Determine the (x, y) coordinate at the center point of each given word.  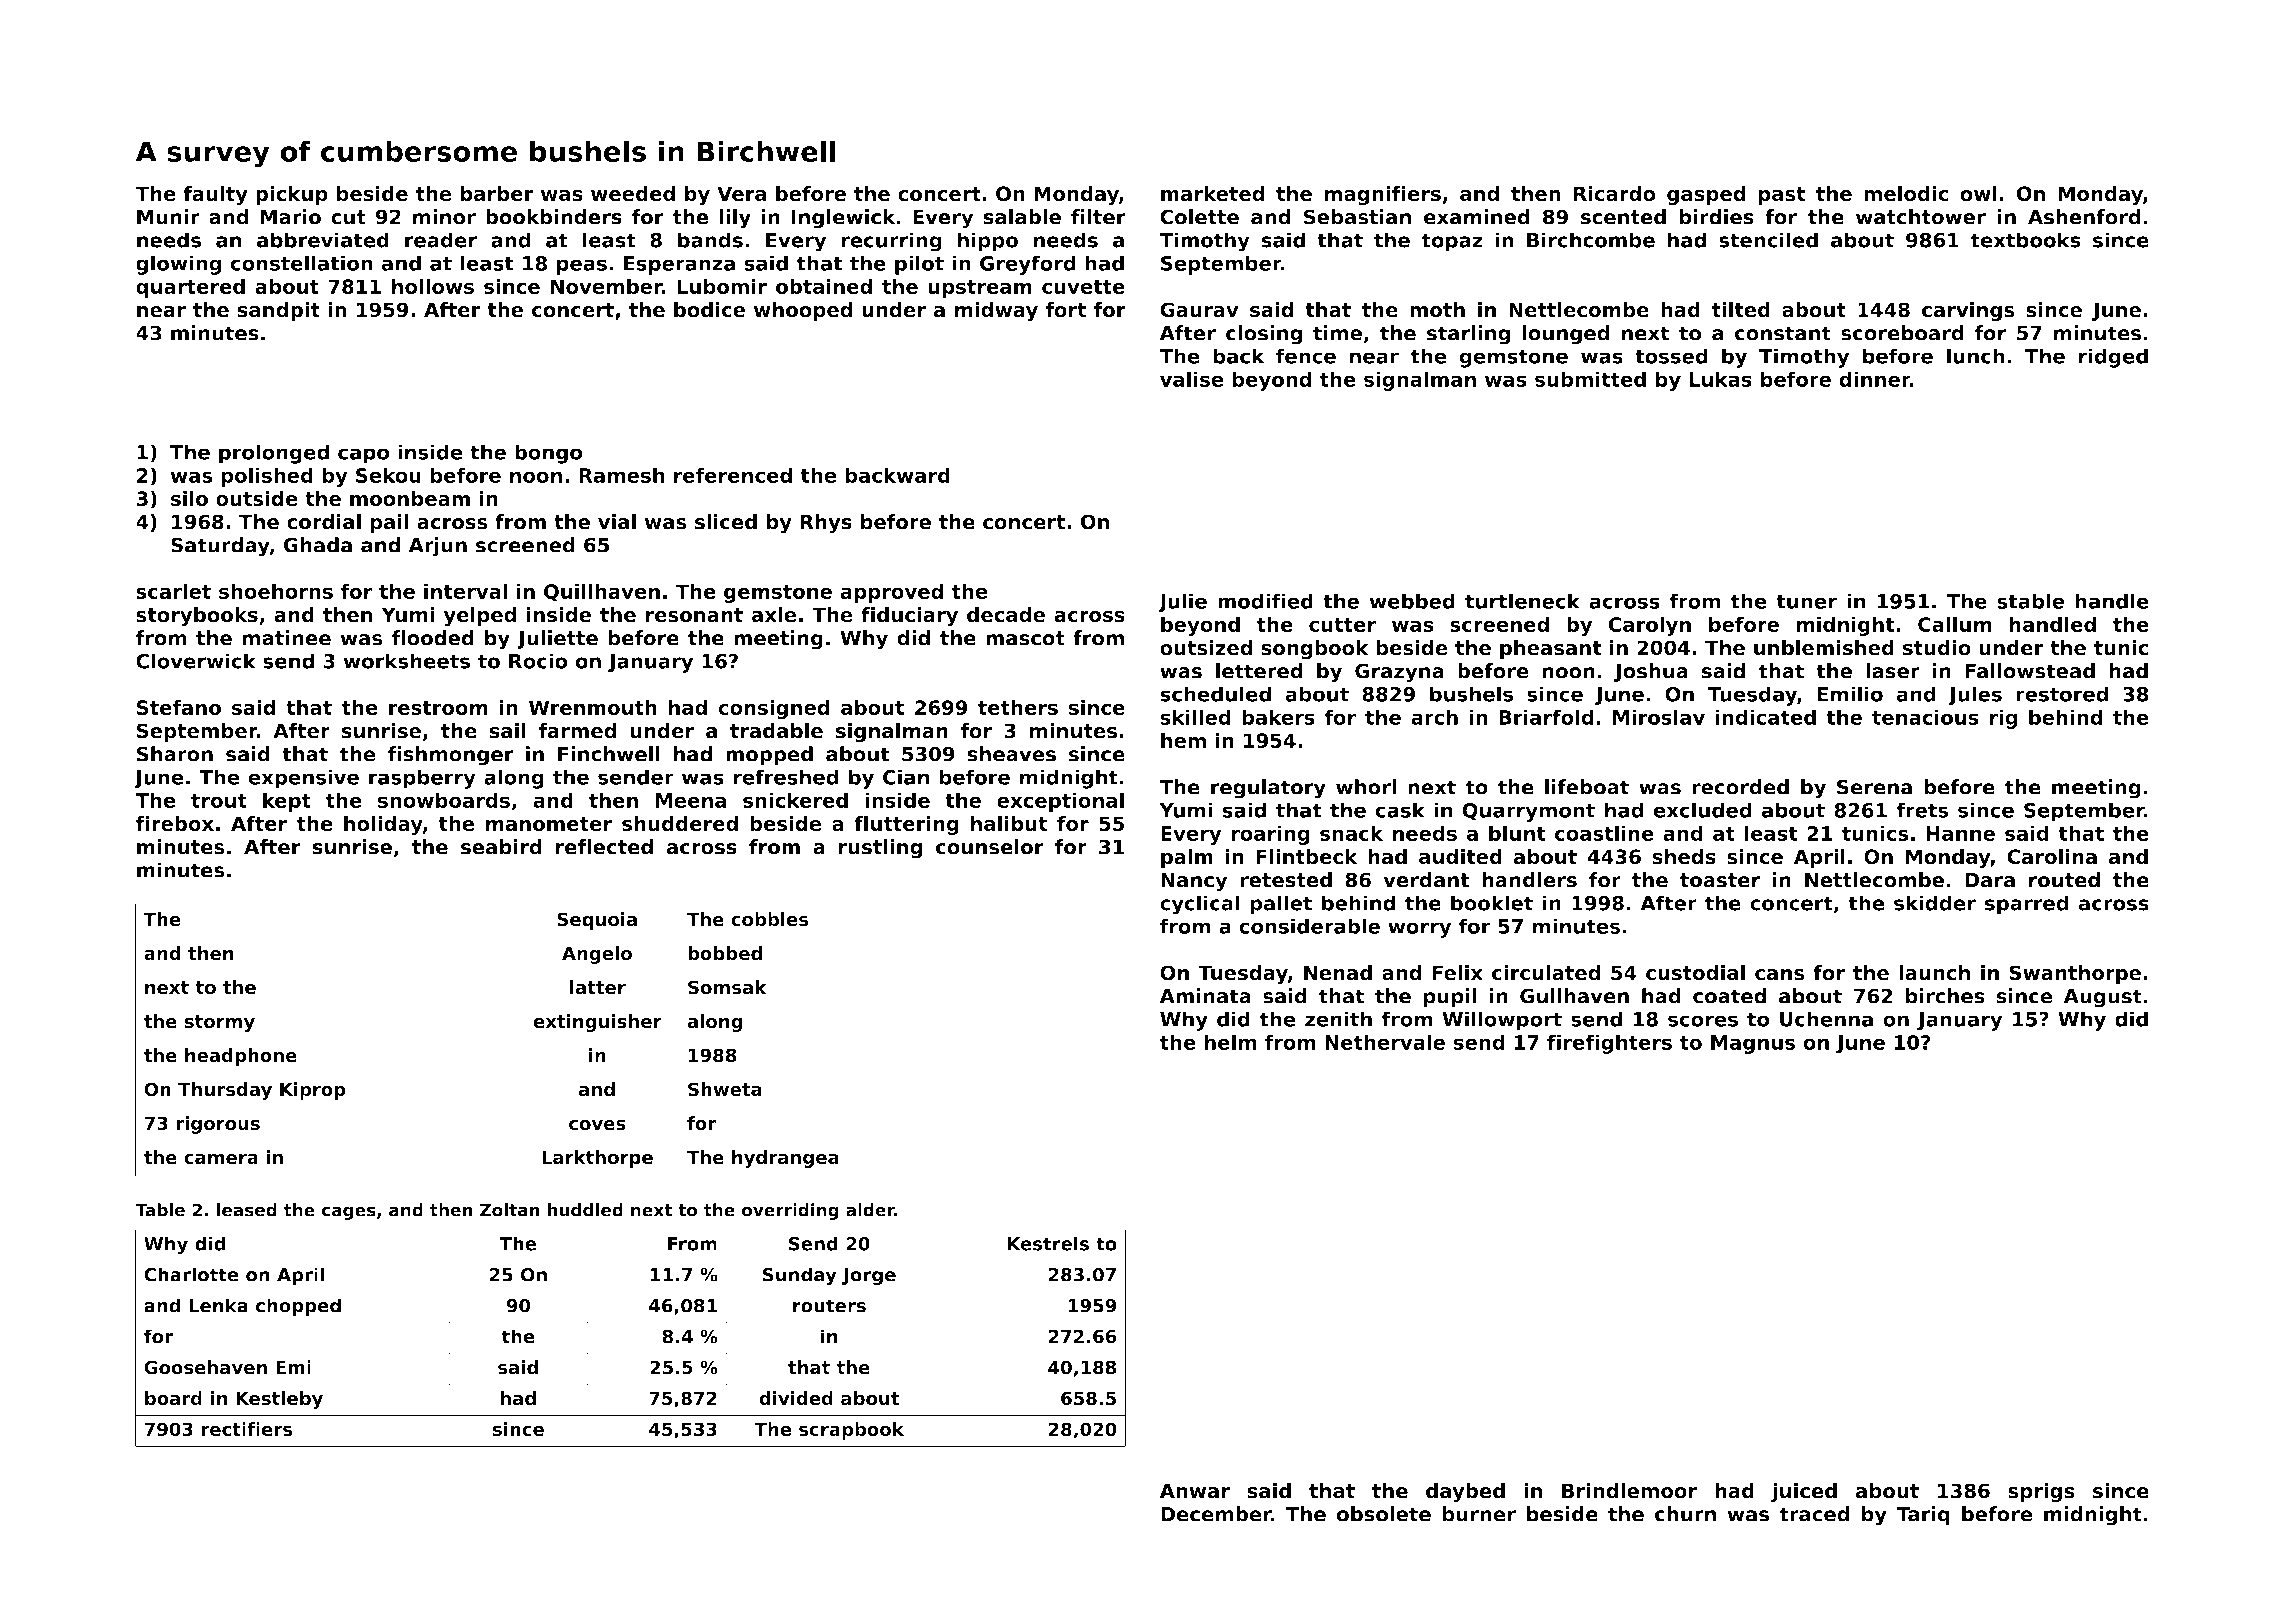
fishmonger (450, 756)
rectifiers (247, 1429)
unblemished (1824, 648)
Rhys (826, 524)
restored (2062, 694)
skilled (1195, 717)
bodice (709, 310)
